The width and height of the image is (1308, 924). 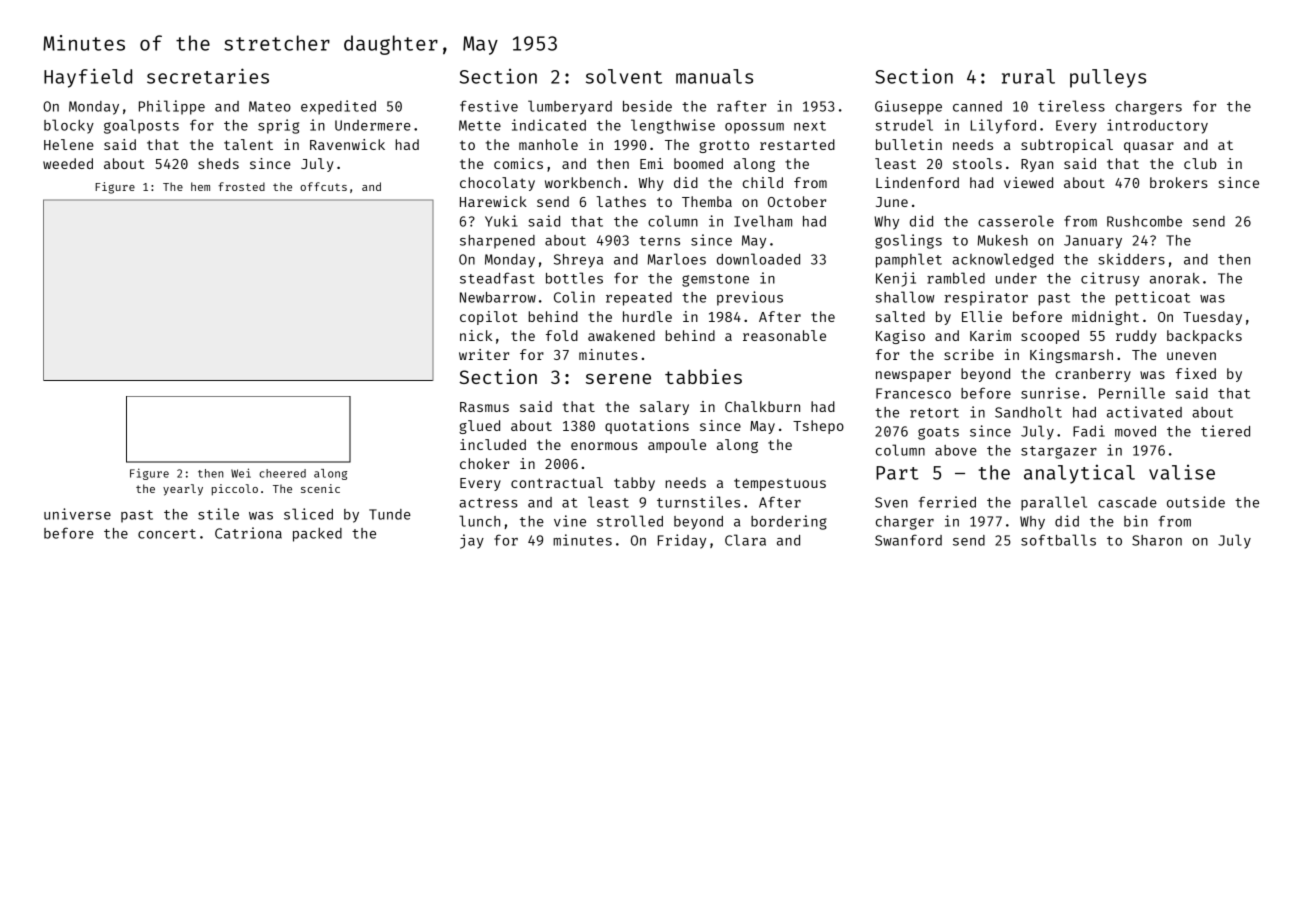 What do you see at coordinates (780, 484) in the image?
I see `tempestuous` at bounding box center [780, 484].
